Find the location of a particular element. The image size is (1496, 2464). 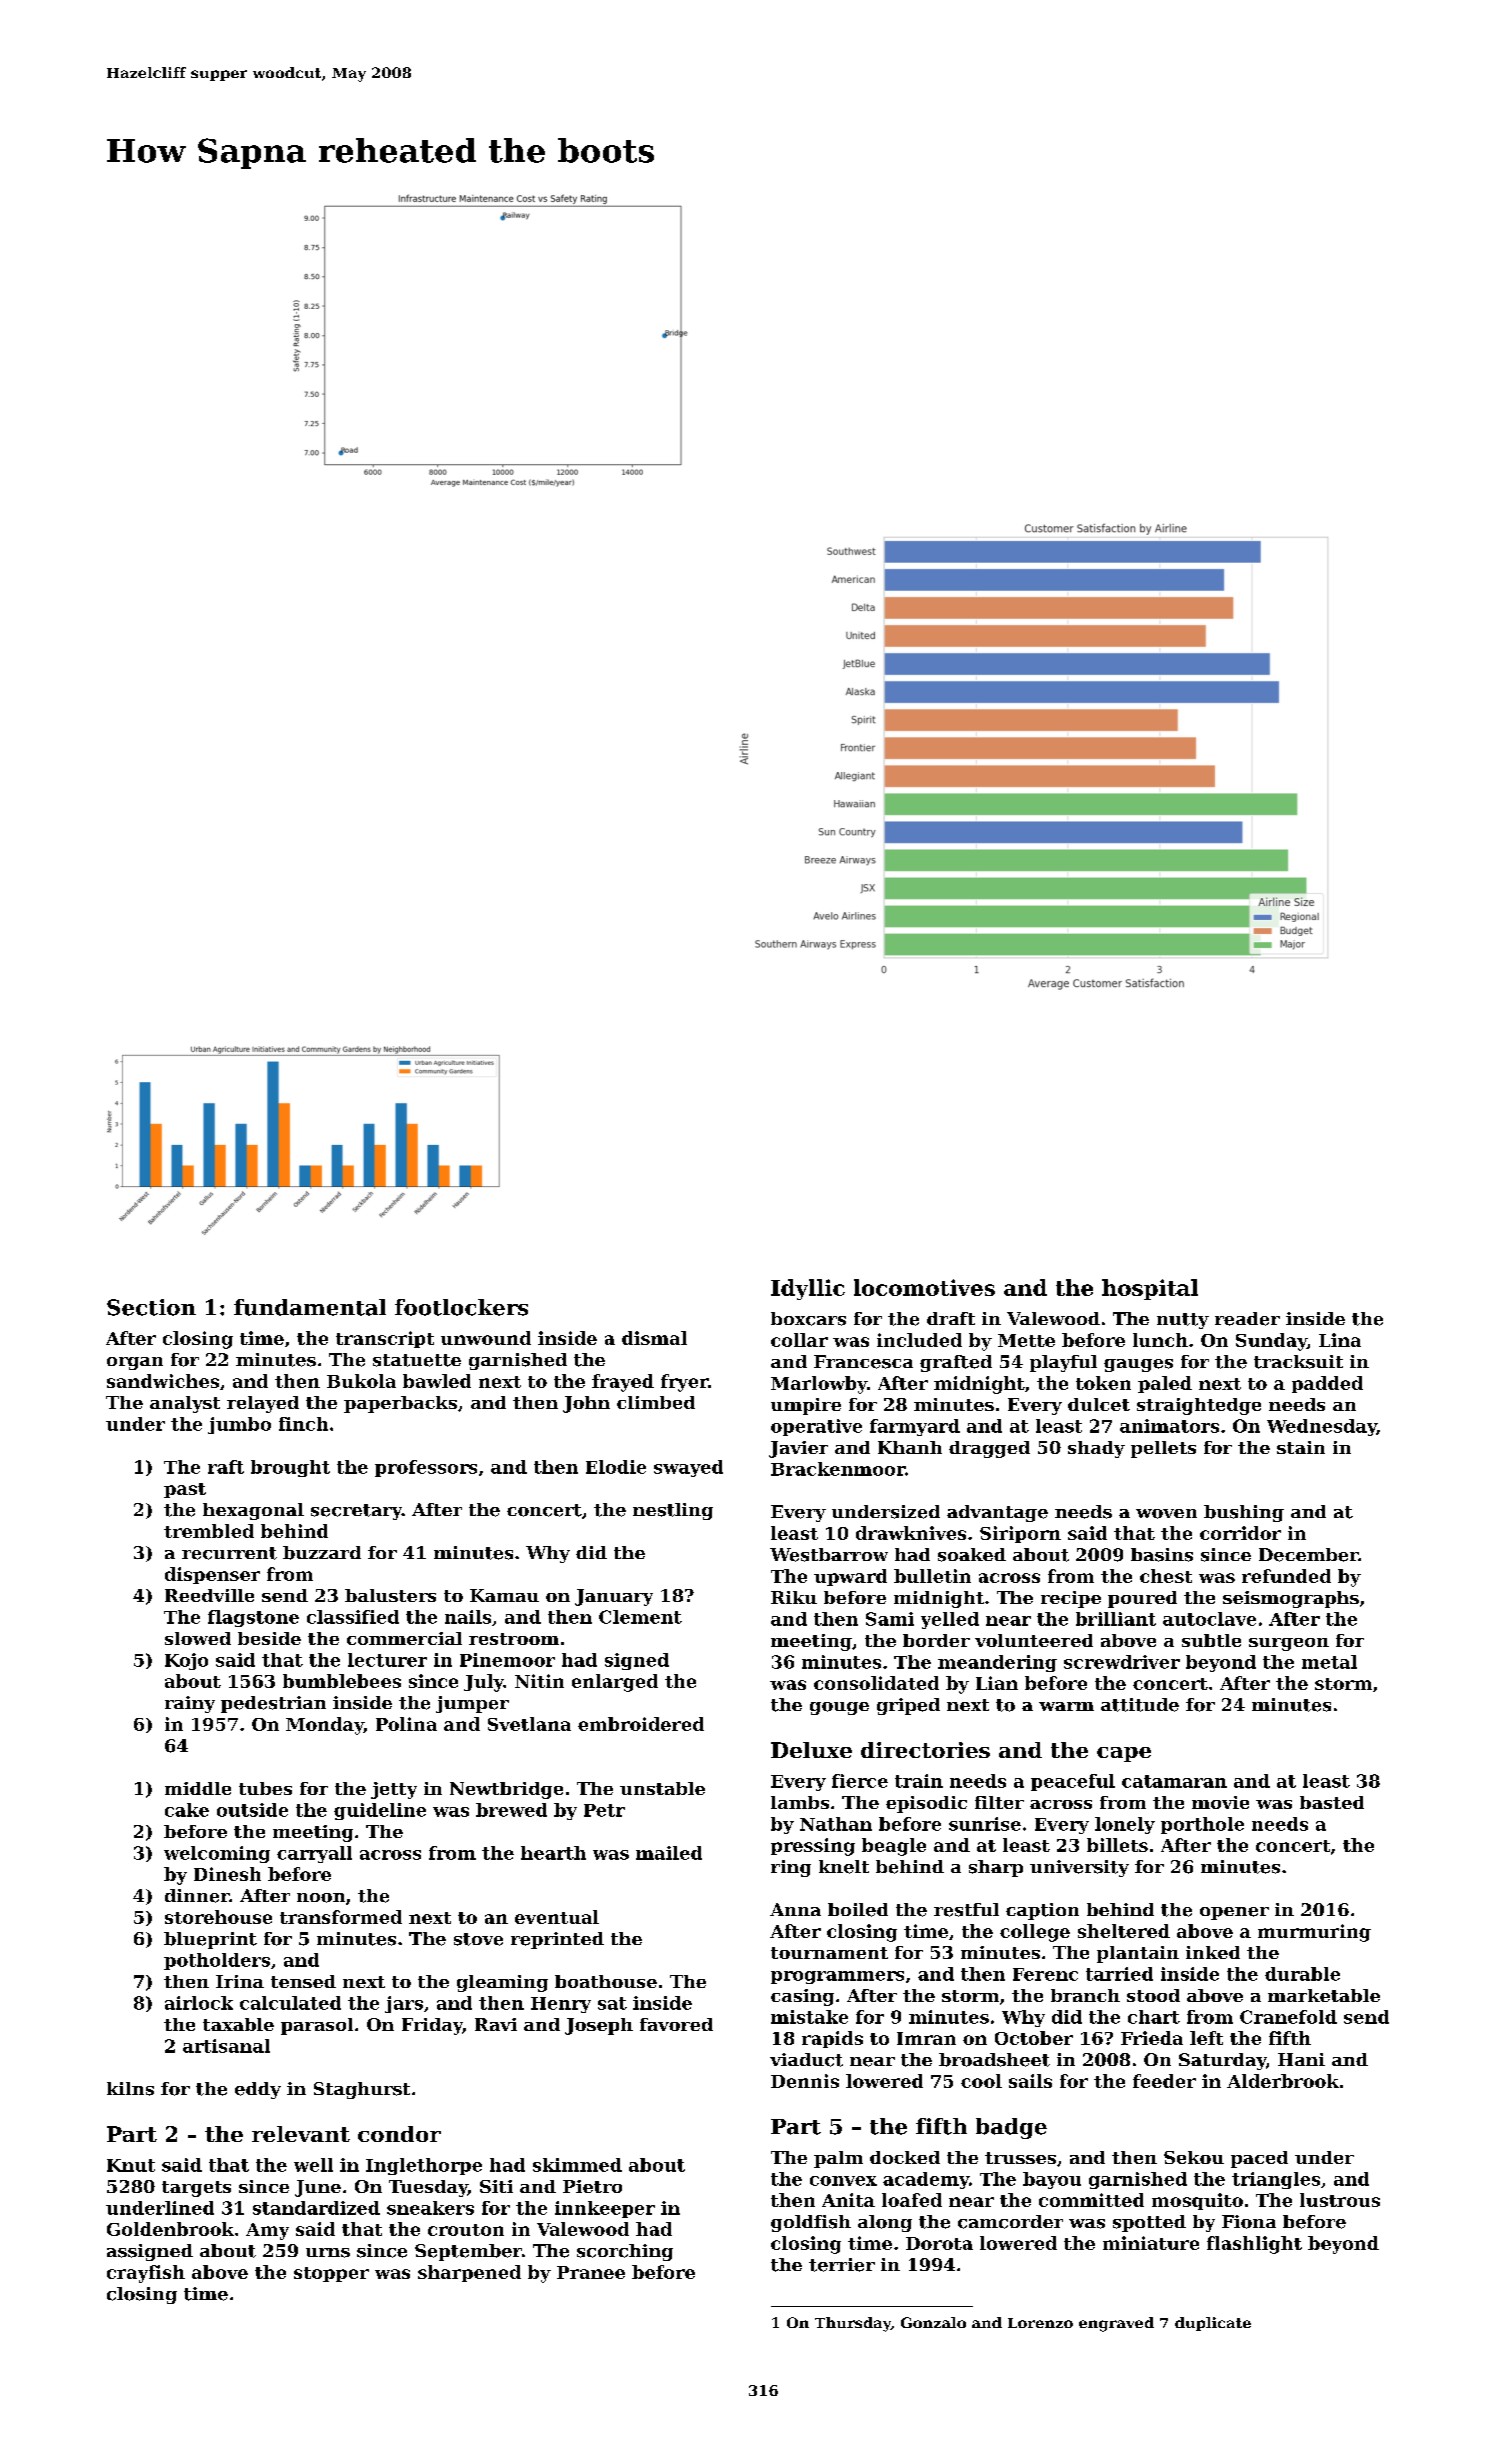

lonely is located at coordinates (1125, 1825).
